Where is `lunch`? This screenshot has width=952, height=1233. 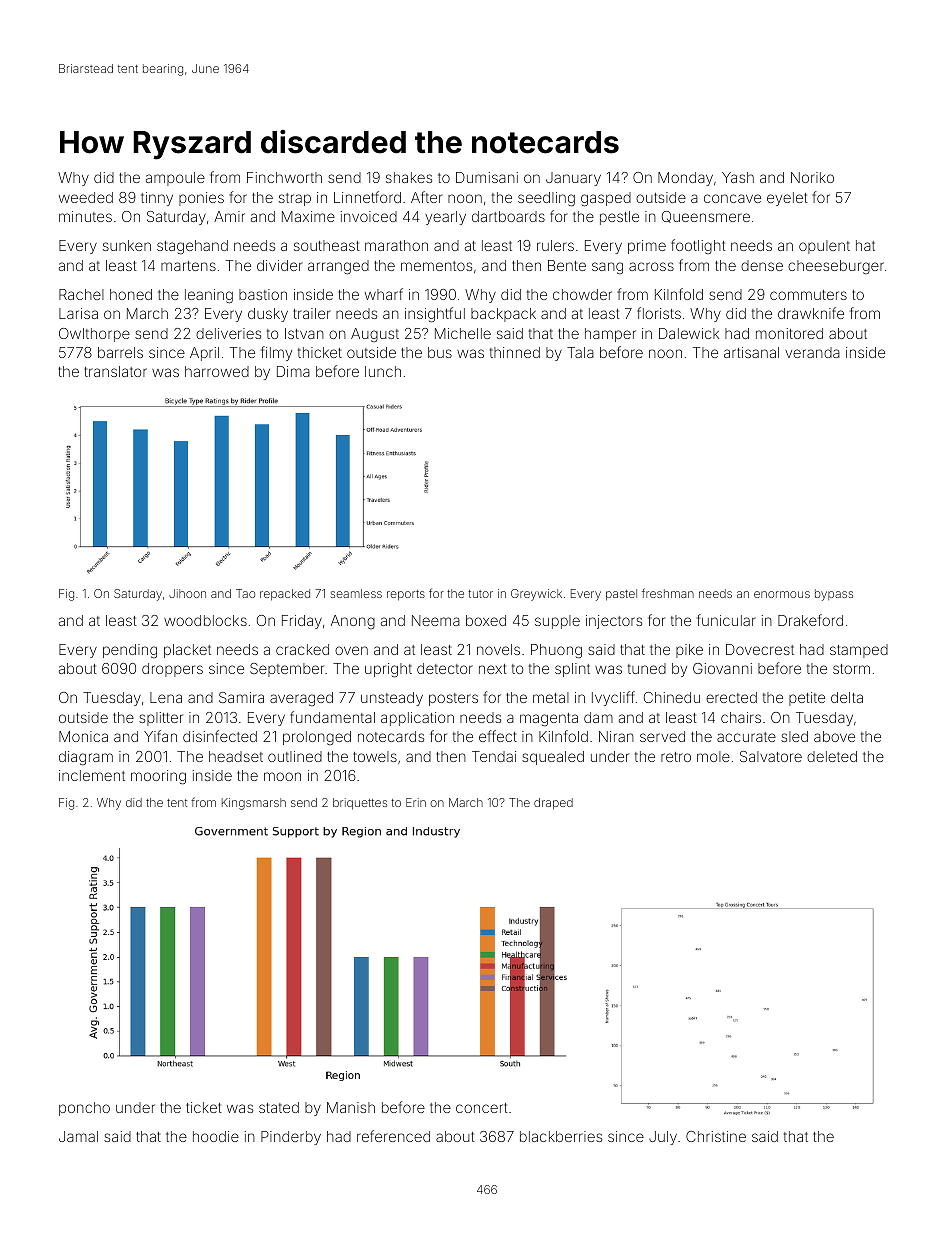 lunch is located at coordinates (383, 371).
